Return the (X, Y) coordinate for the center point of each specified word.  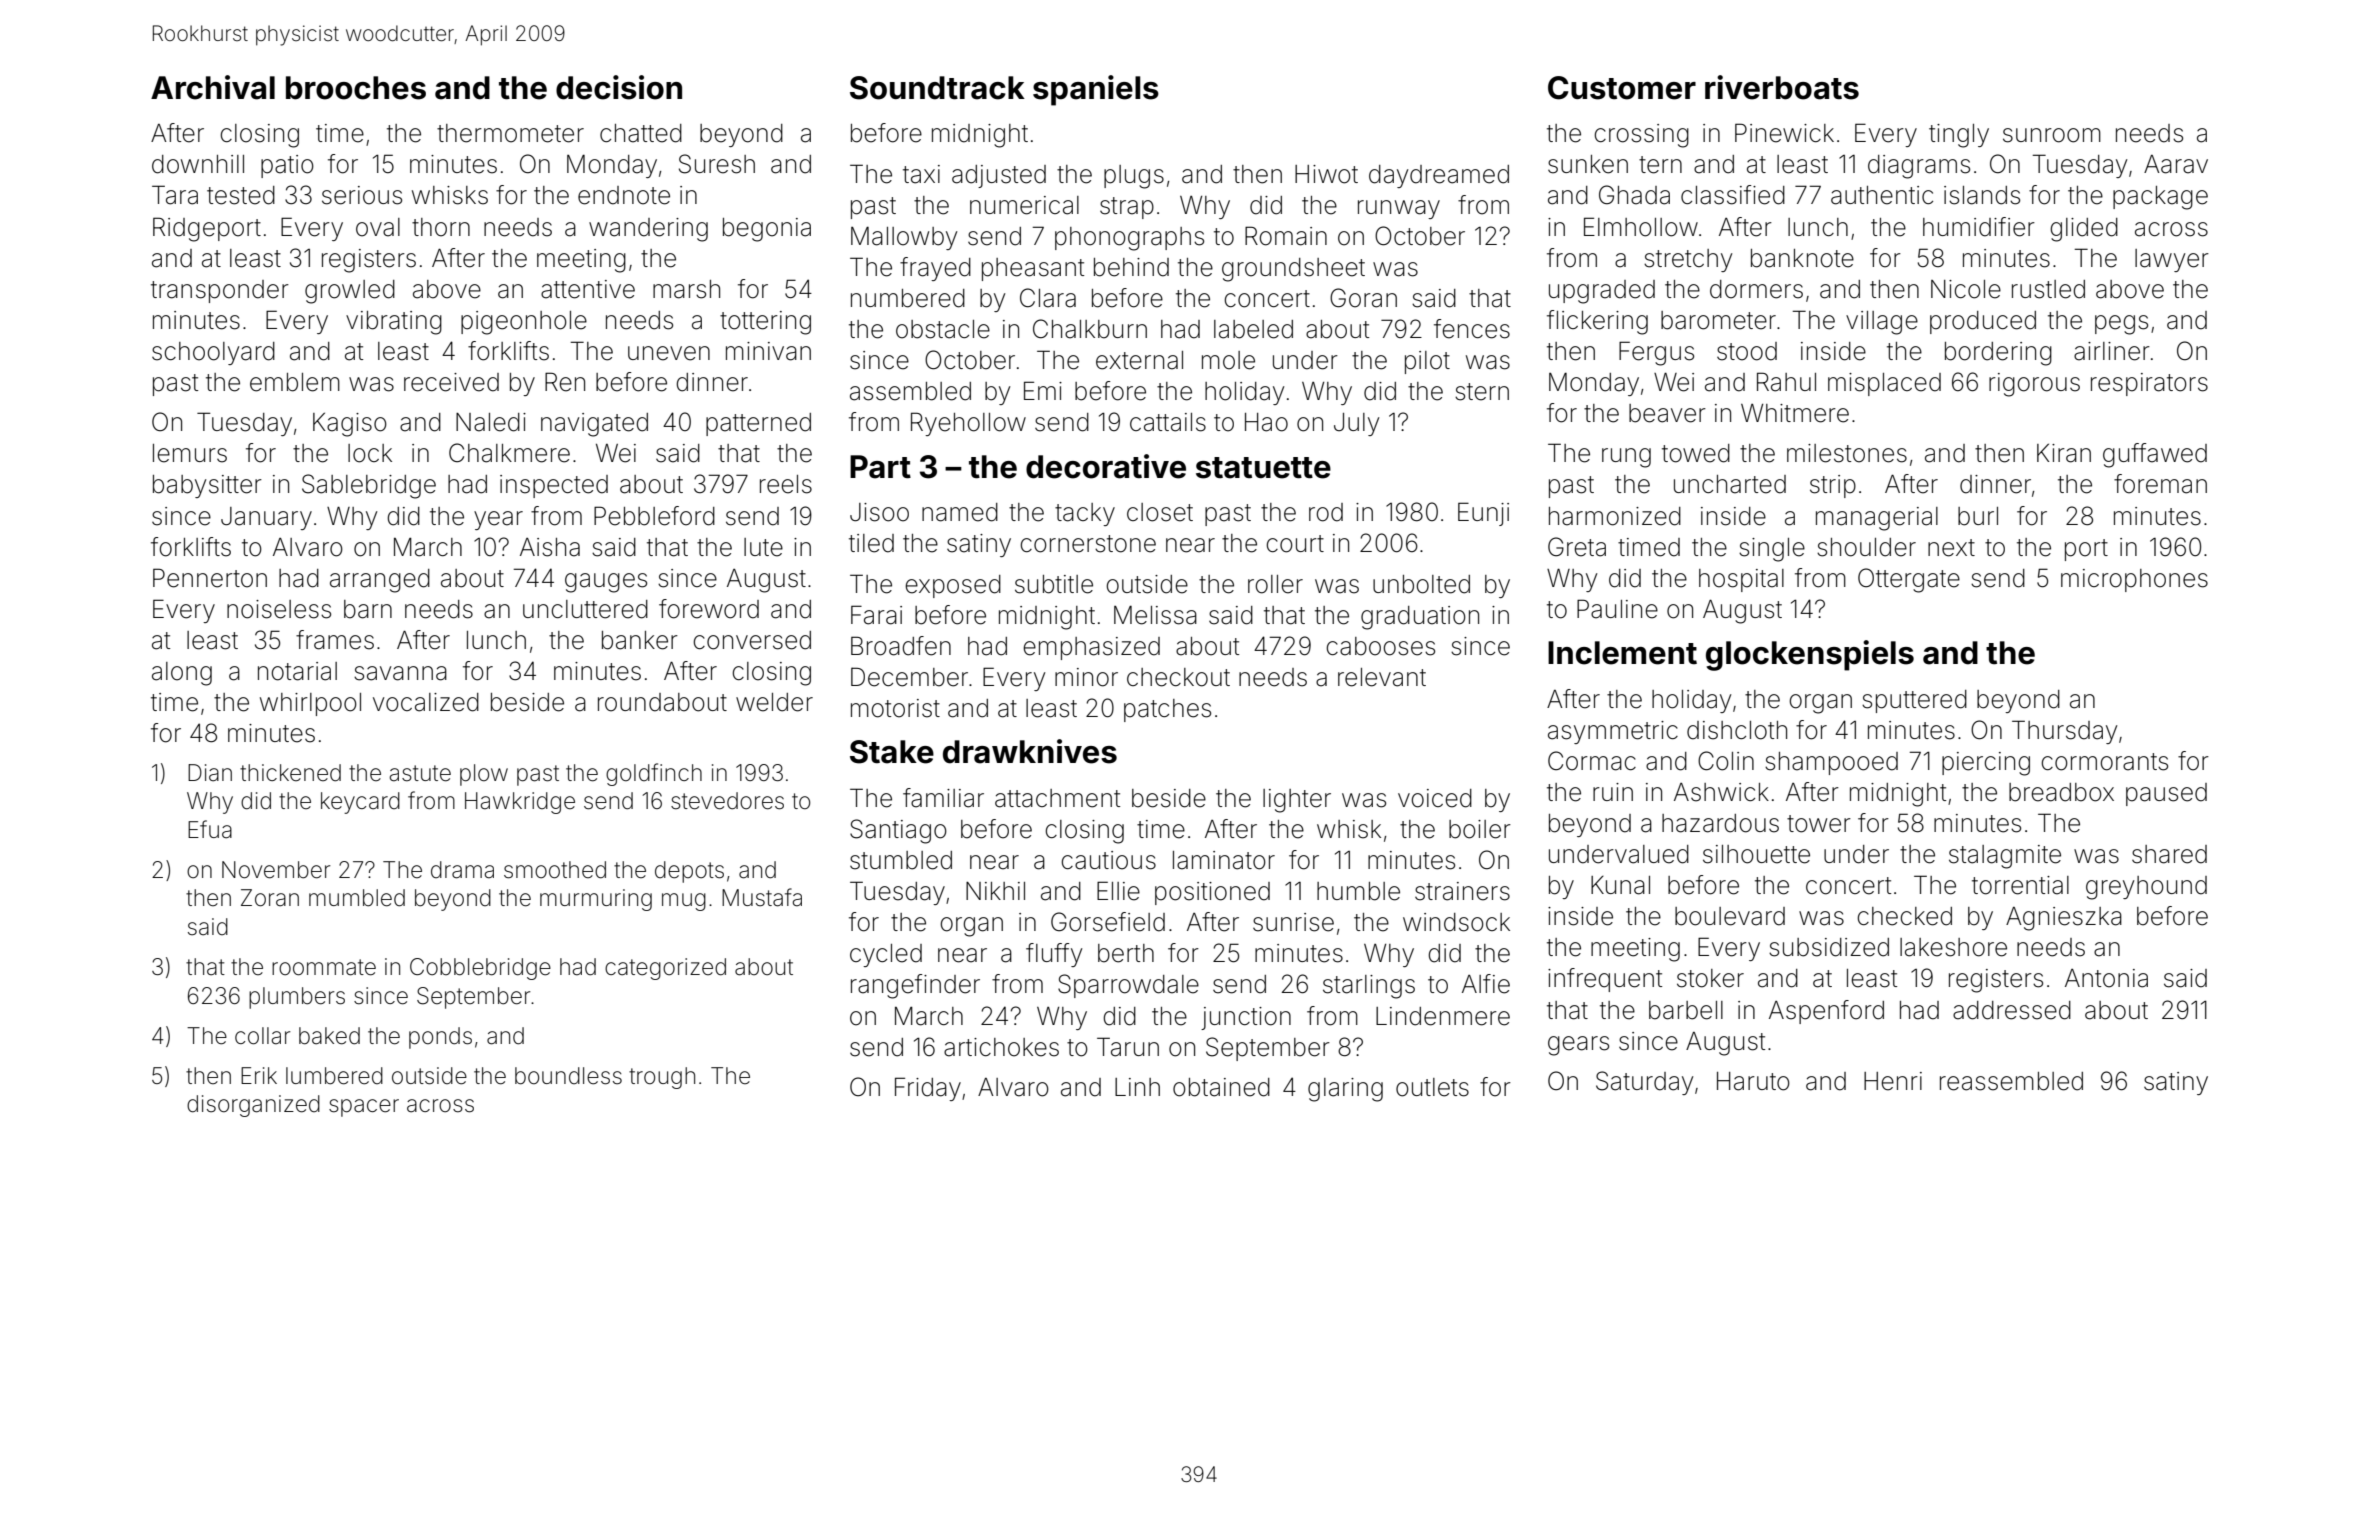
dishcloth (1737, 730)
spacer (364, 1108)
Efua (210, 829)
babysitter (207, 486)
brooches (356, 88)
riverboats (1782, 87)
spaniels (1096, 90)
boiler (1480, 829)
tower (1819, 824)
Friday (928, 1089)
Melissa (1155, 615)
